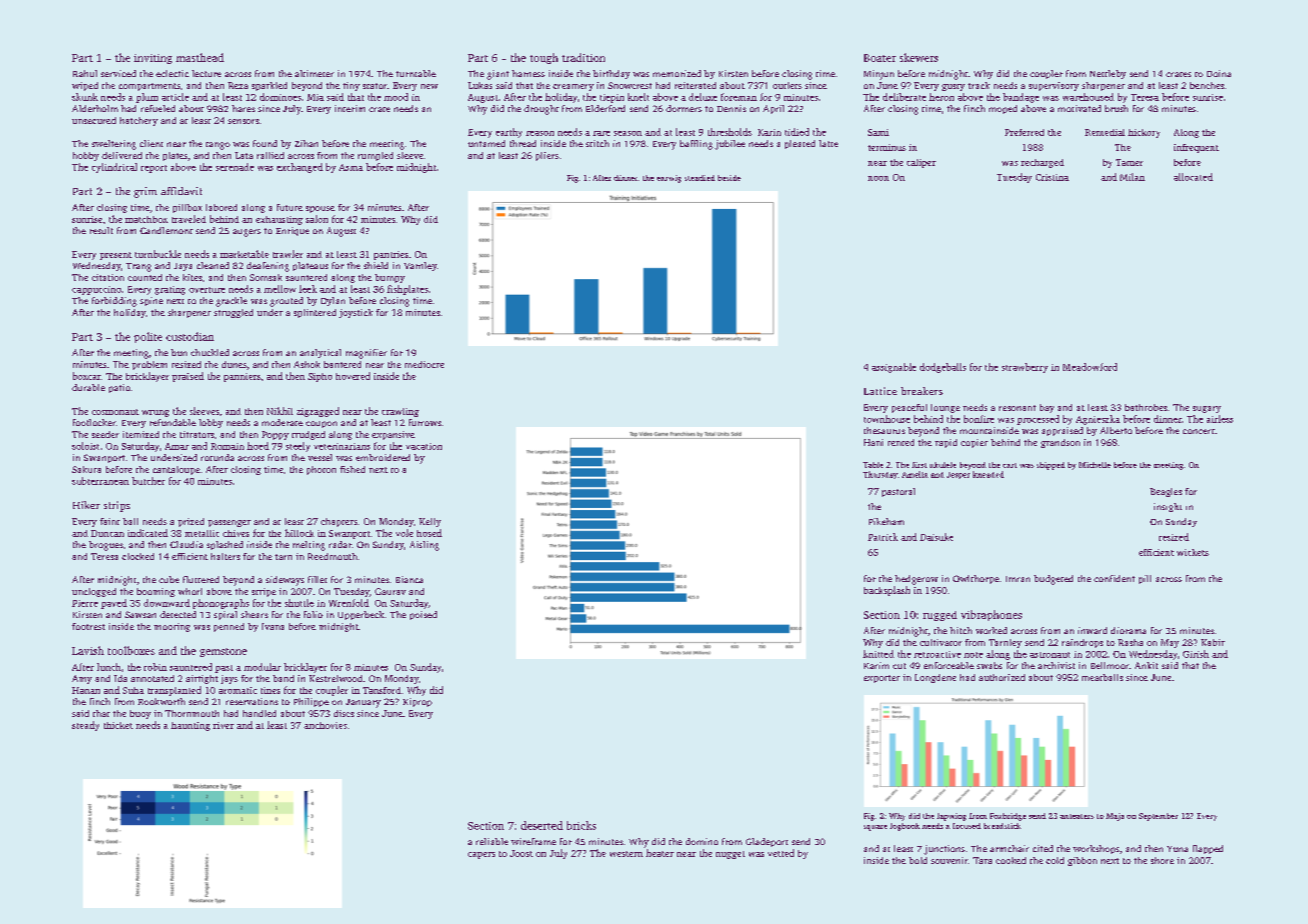 This document has height=924, width=1308. I want to click on Boater, so click(880, 58).
